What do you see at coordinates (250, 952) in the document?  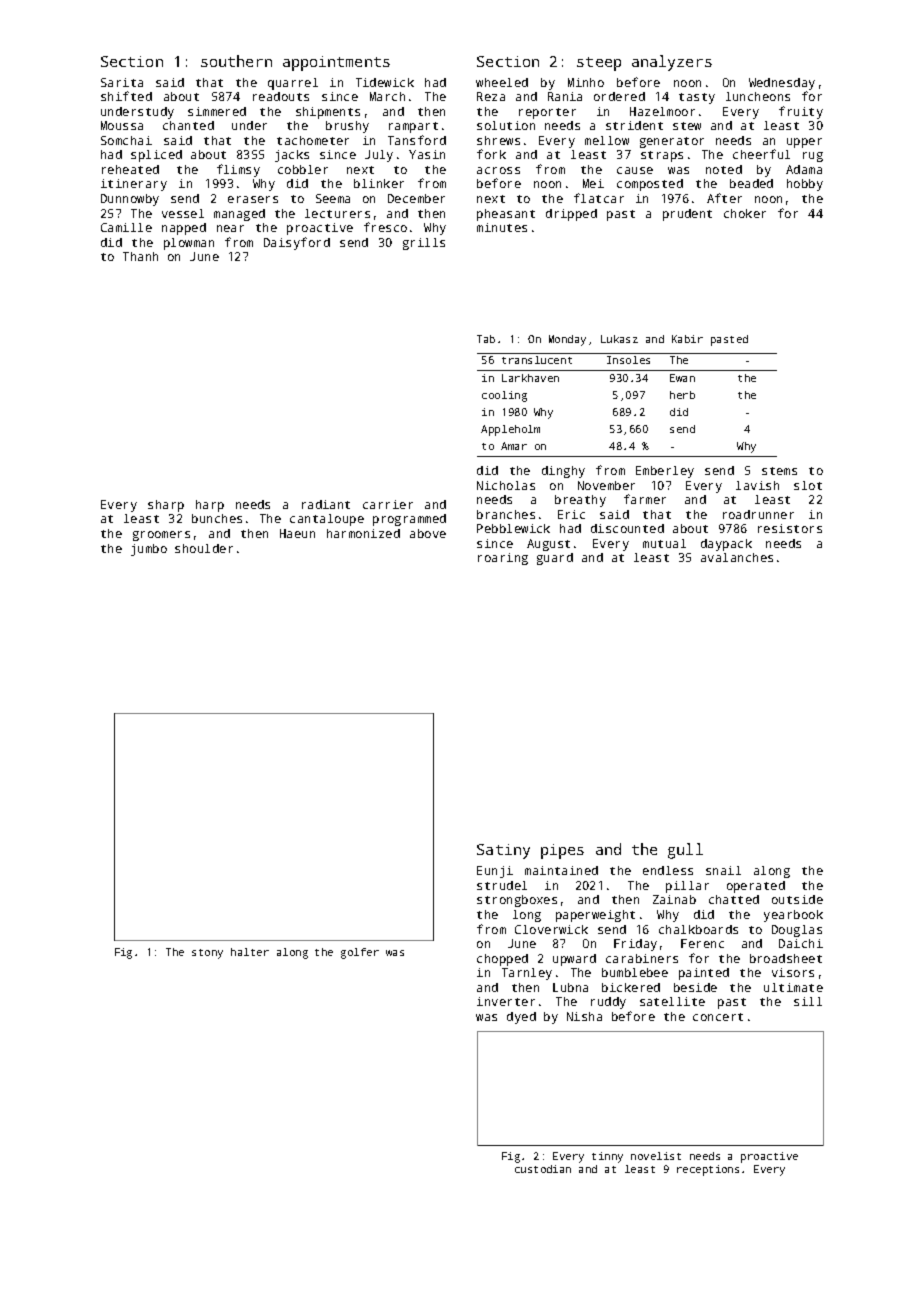 I see `halter` at bounding box center [250, 952].
